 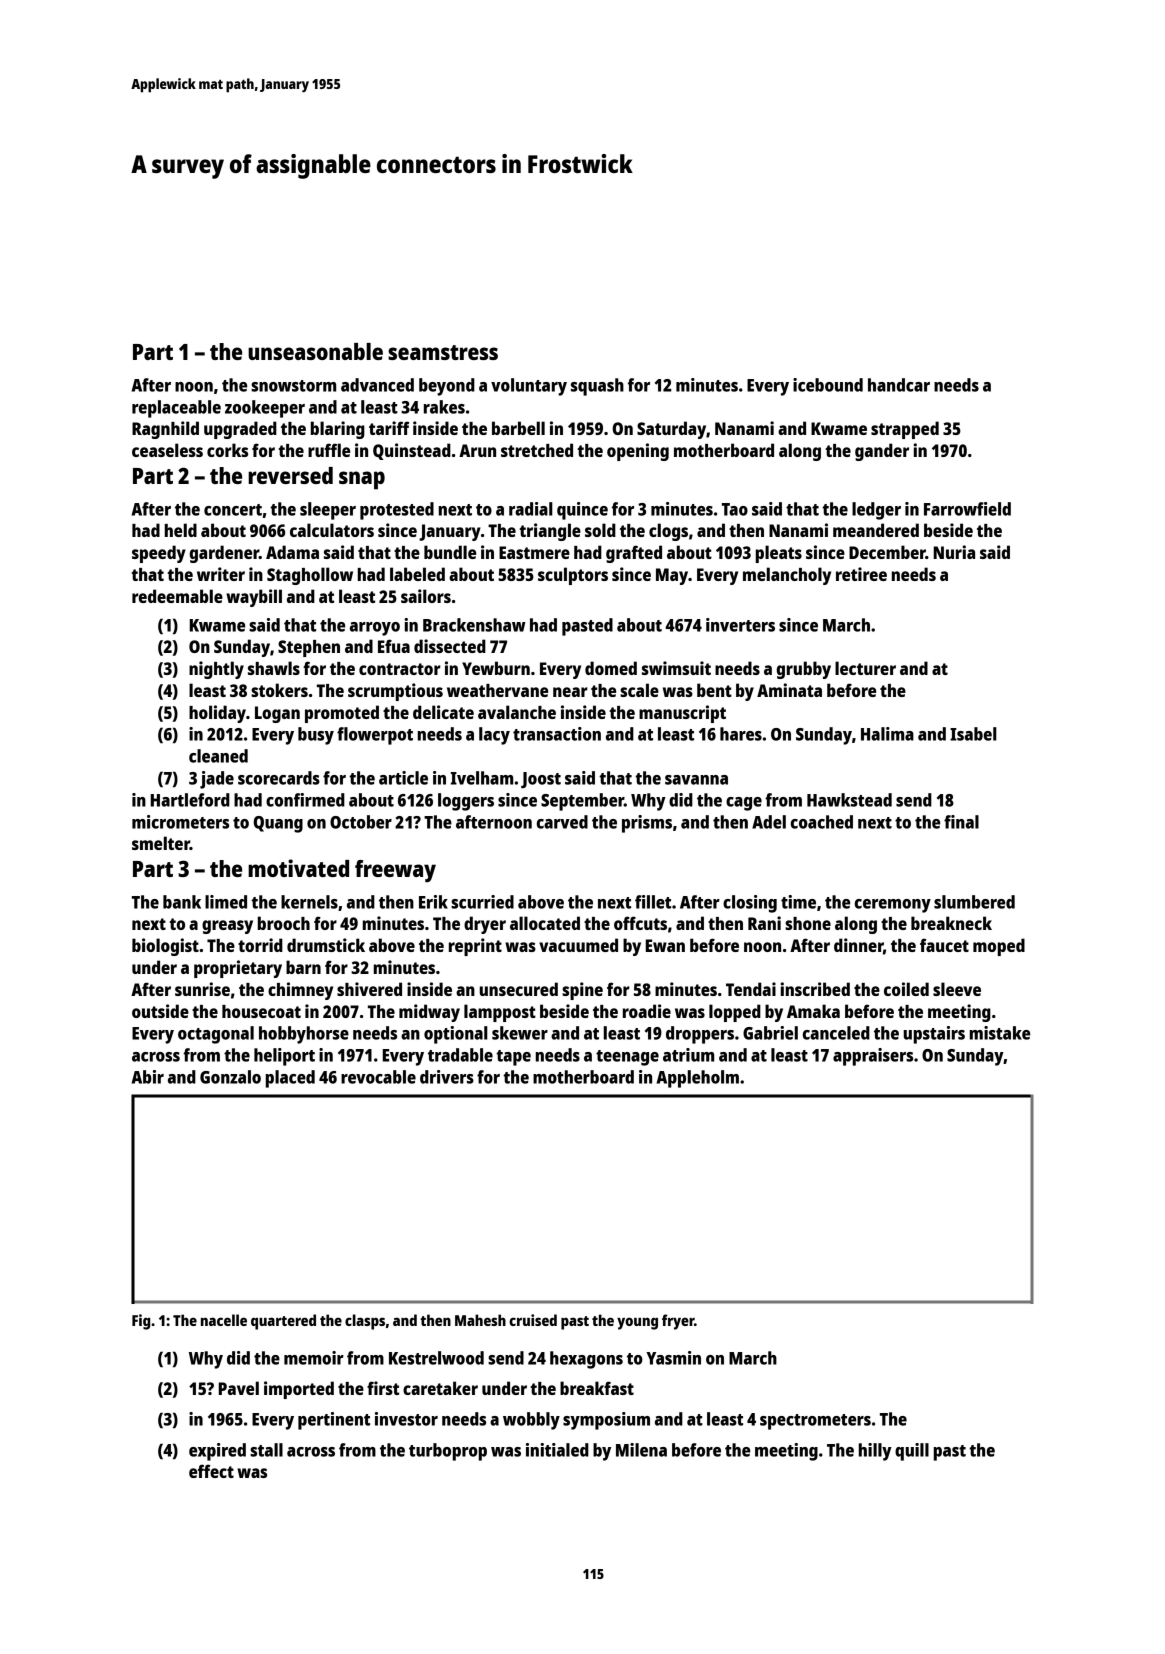 What do you see at coordinates (999, 947) in the screenshot?
I see `moped` at bounding box center [999, 947].
